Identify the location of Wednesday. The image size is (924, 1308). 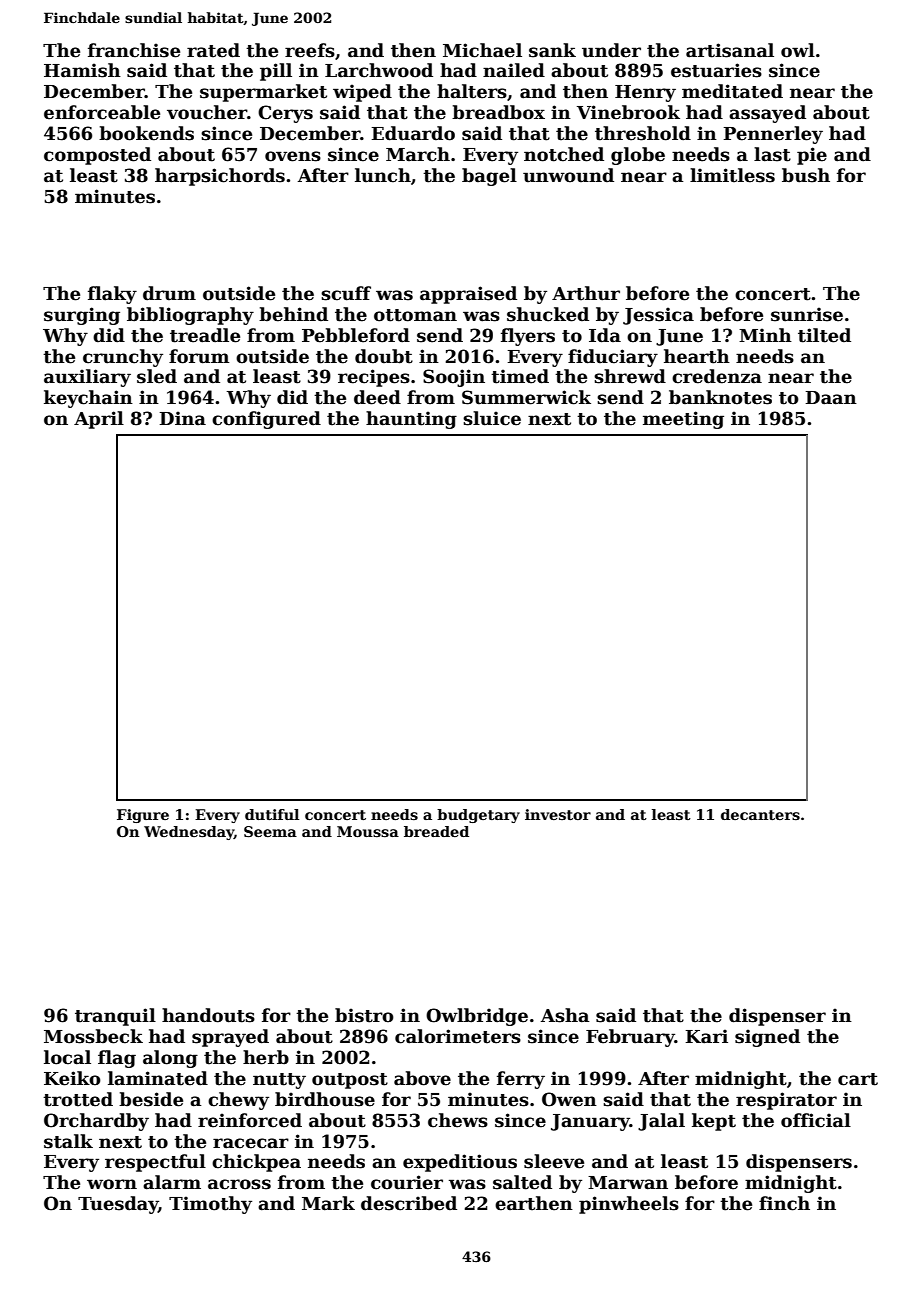
(189, 833).
